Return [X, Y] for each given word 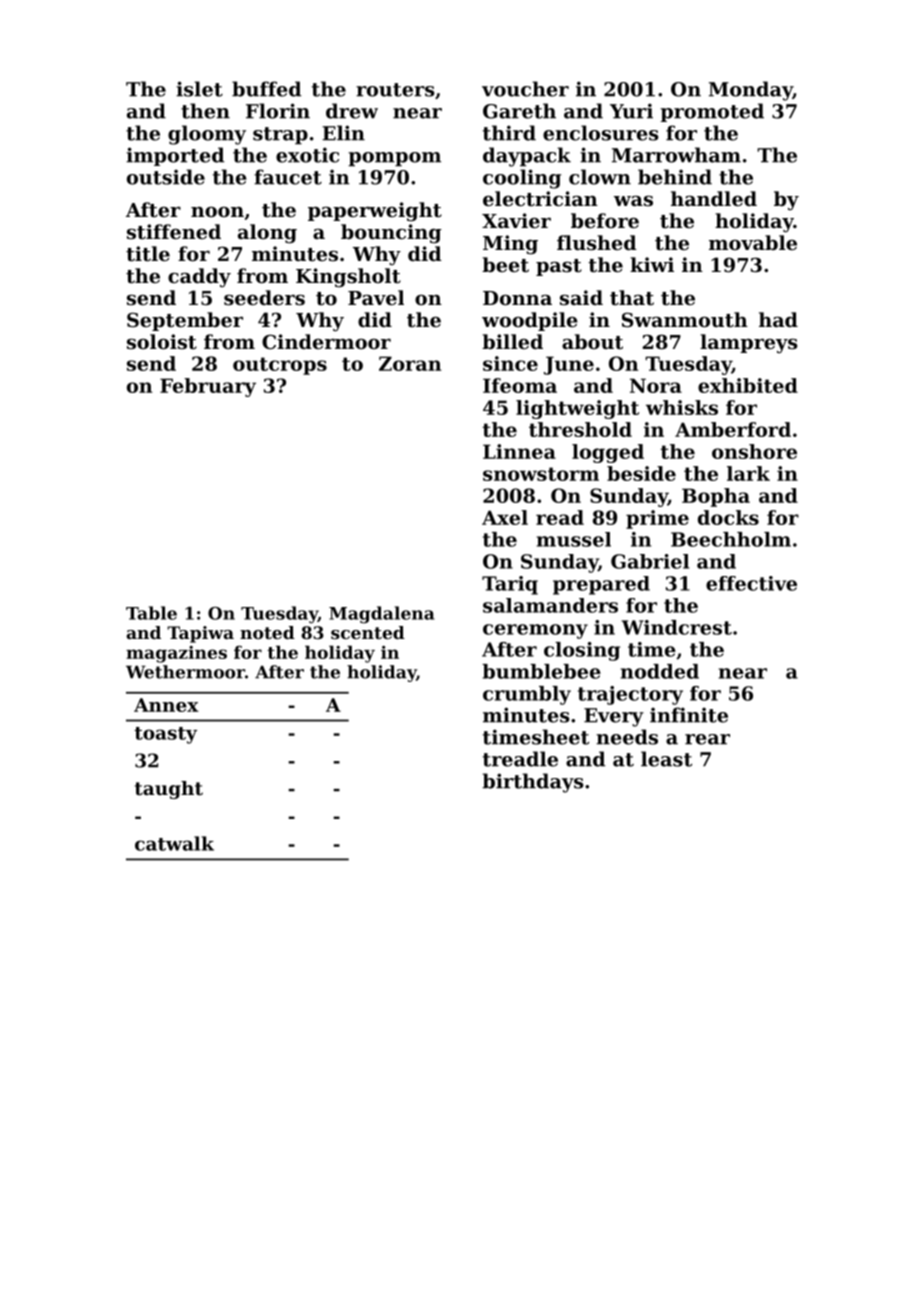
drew [352, 111]
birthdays [533, 783]
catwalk [174, 843]
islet [199, 89]
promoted [712, 112]
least [666, 759]
